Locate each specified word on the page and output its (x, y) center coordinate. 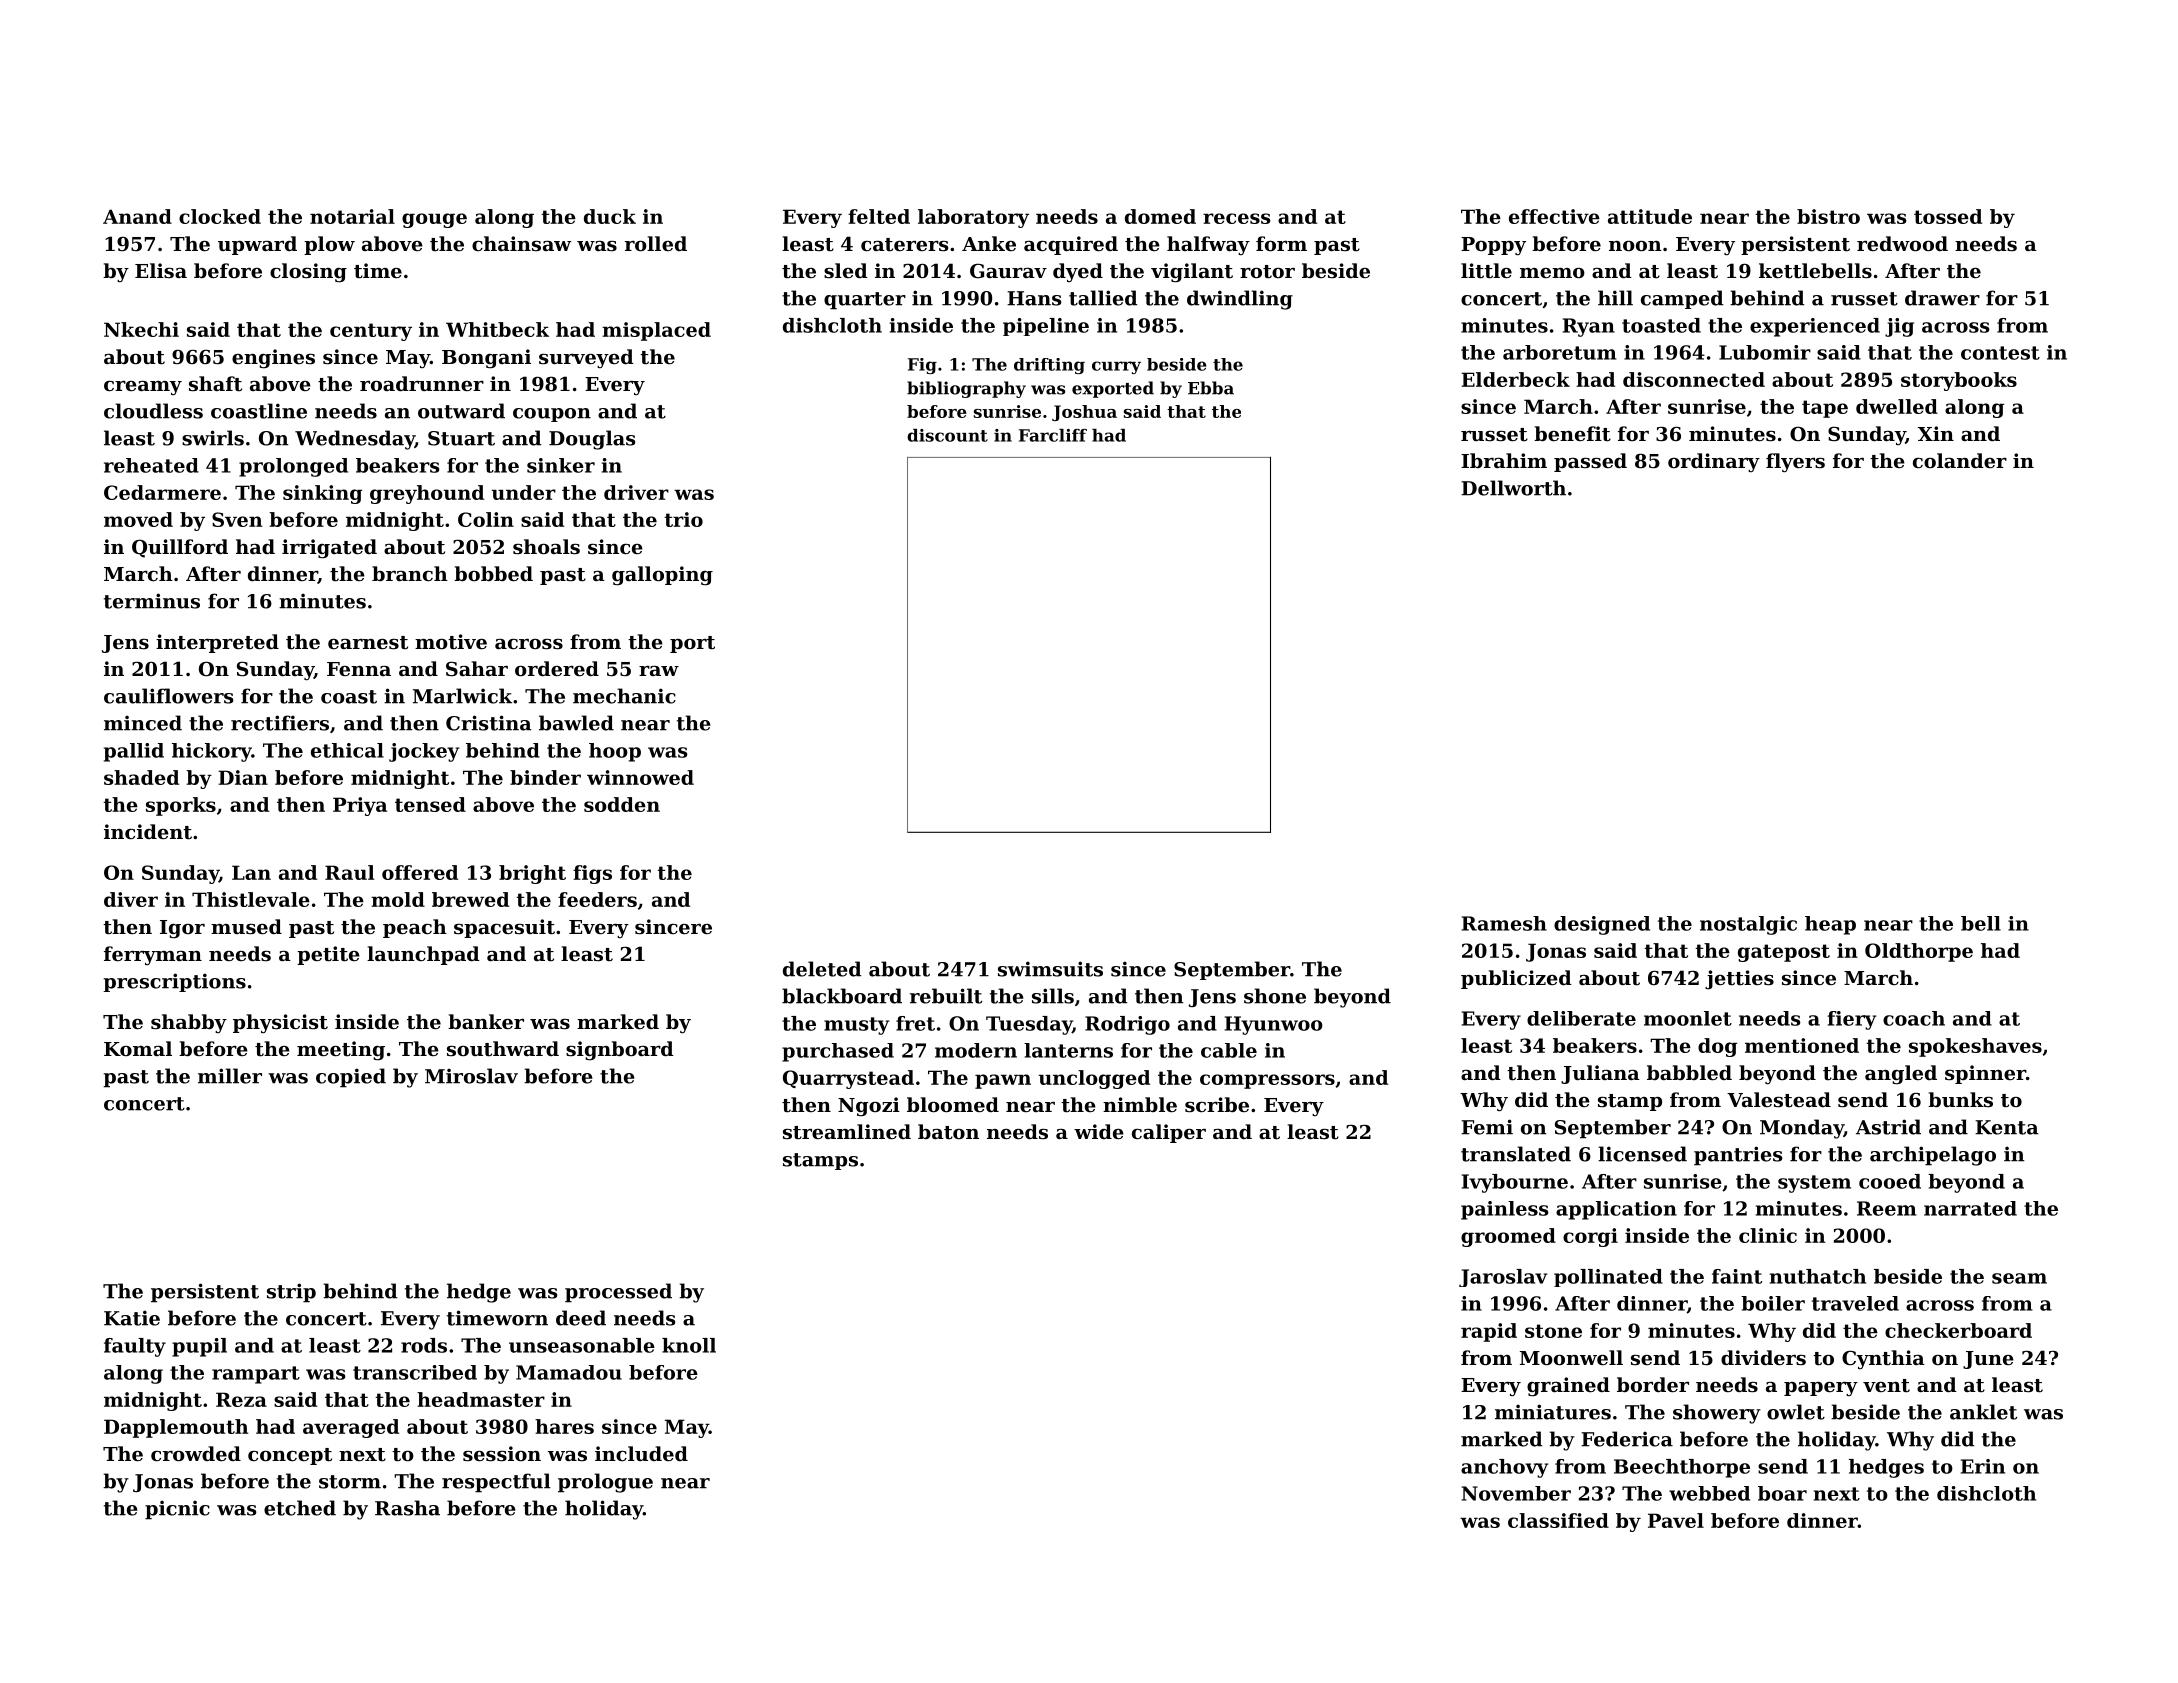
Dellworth (1513, 488)
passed (1590, 462)
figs (592, 874)
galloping (662, 576)
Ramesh (1504, 923)
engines (273, 359)
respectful (496, 1483)
